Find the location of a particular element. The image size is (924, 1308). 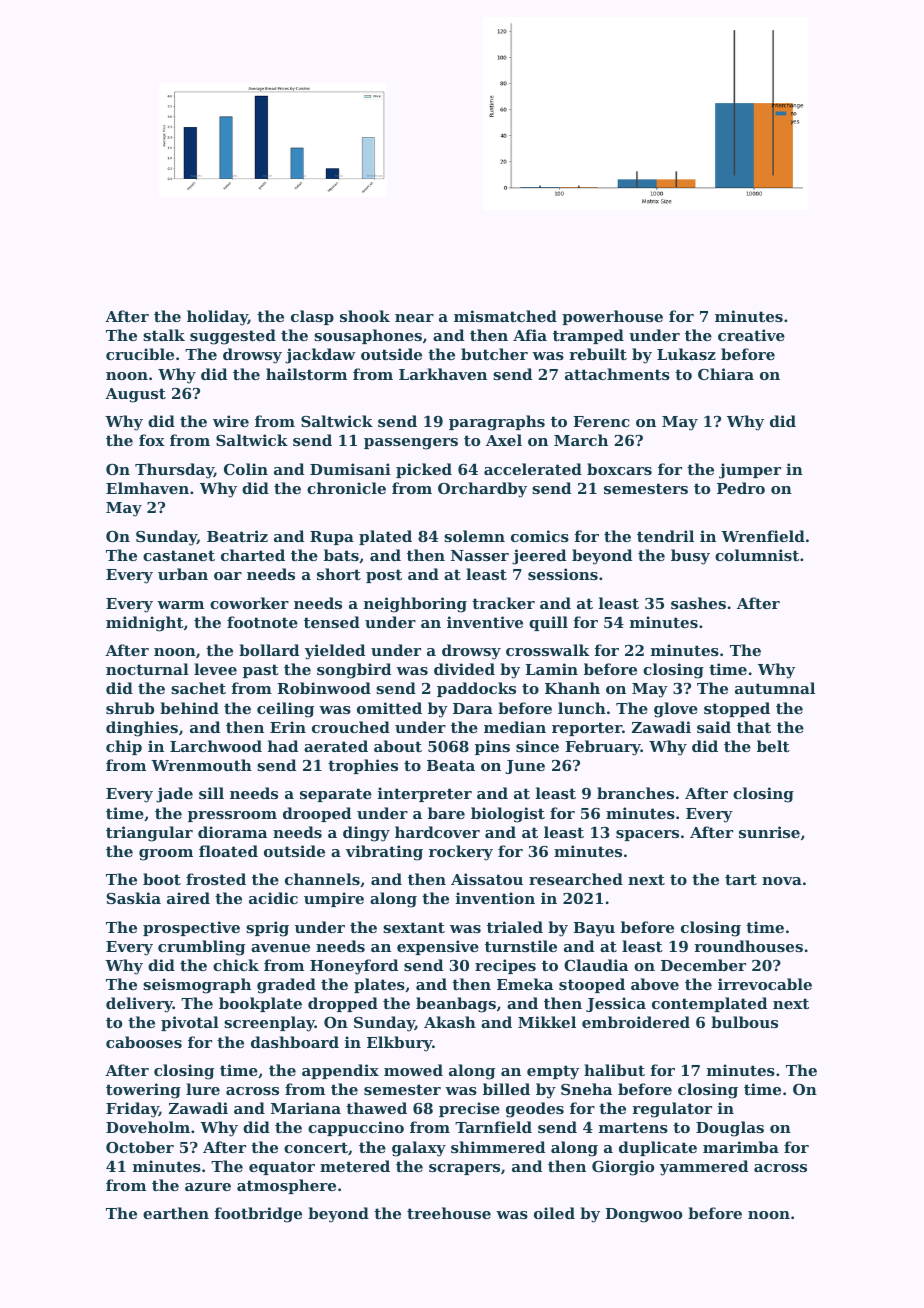

crucible is located at coordinates (140, 354).
